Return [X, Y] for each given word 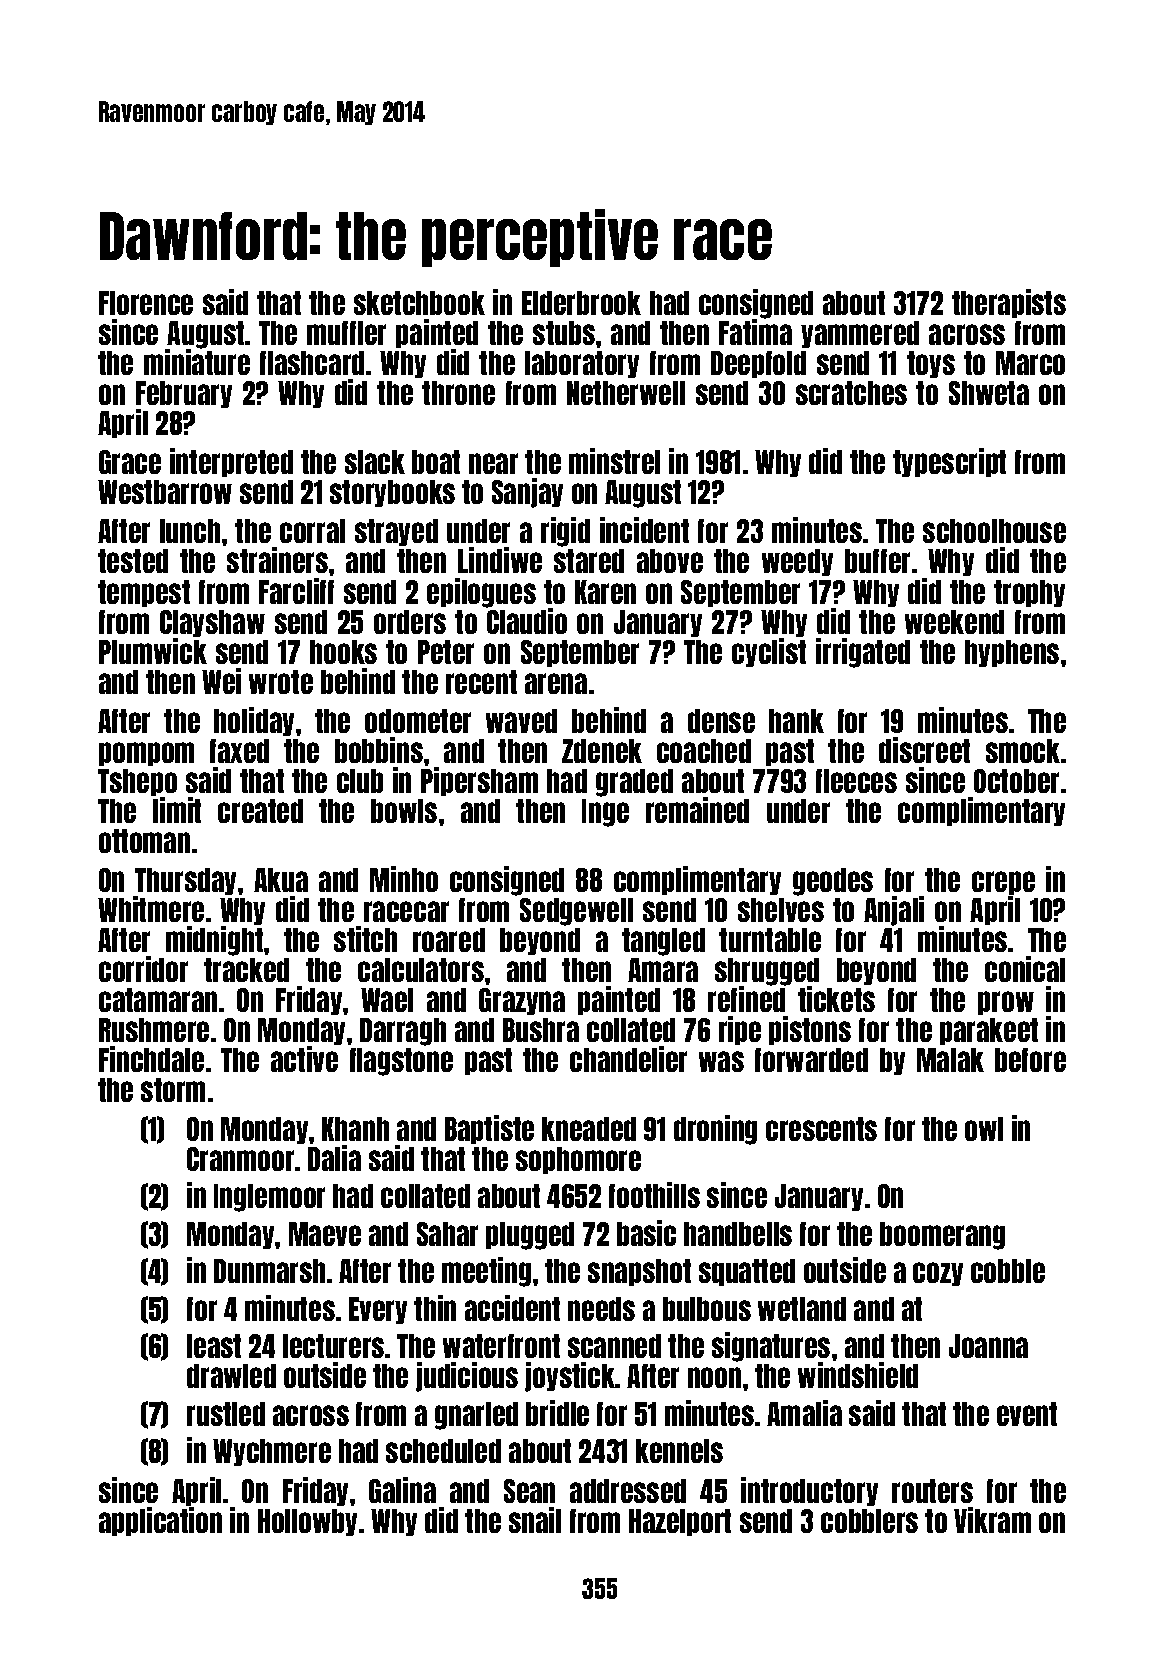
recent [481, 682]
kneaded [589, 1129]
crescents [821, 1129]
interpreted [231, 462]
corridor [143, 969]
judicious [467, 1377]
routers [932, 1491]
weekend [954, 622]
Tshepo [137, 782]
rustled [226, 1414]
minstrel [614, 461]
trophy [1029, 593]
